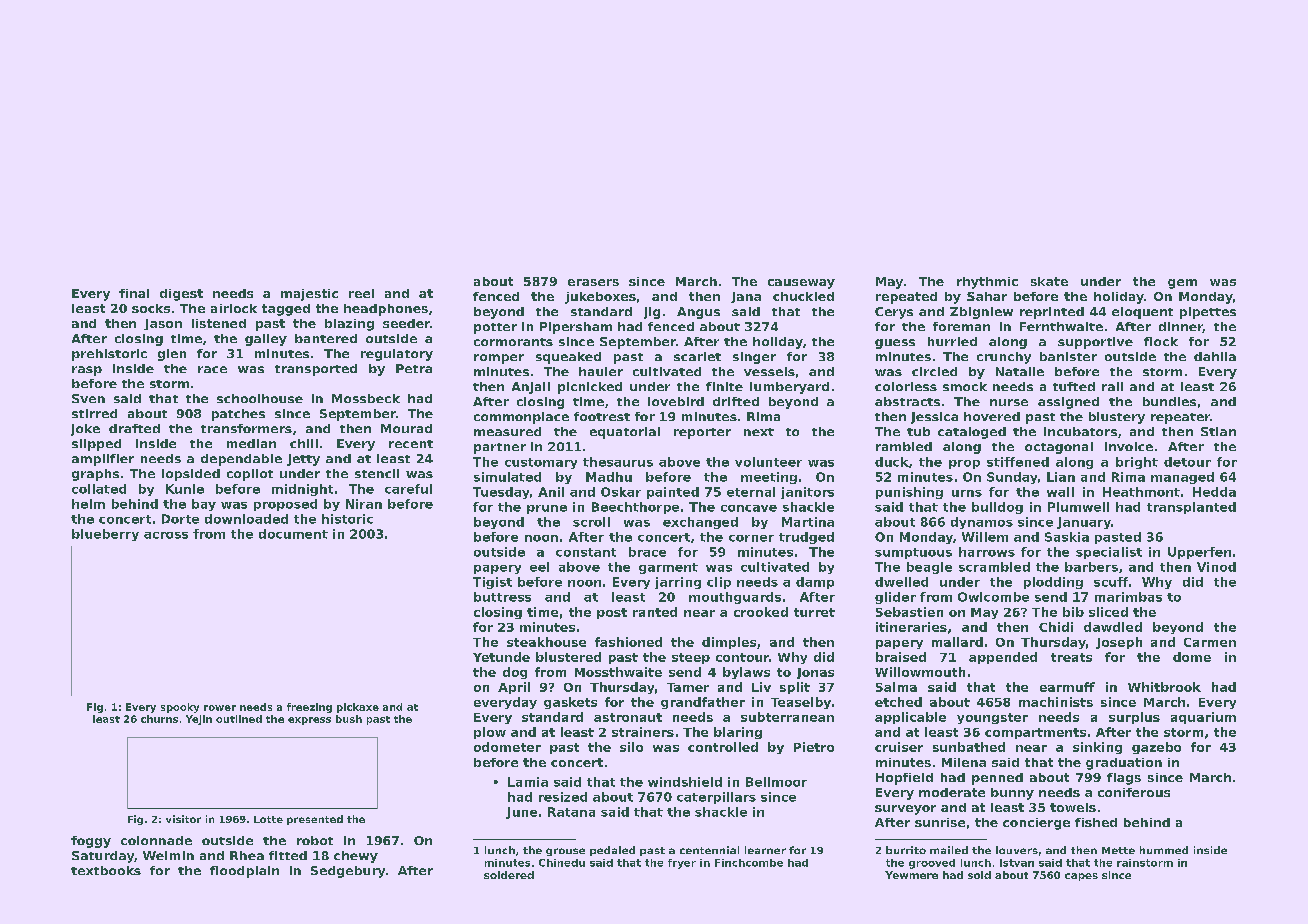 Image resolution: width=1308 pixels, height=924 pixels. Describe the element at coordinates (1182, 284) in the image. I see `gem` at that location.
